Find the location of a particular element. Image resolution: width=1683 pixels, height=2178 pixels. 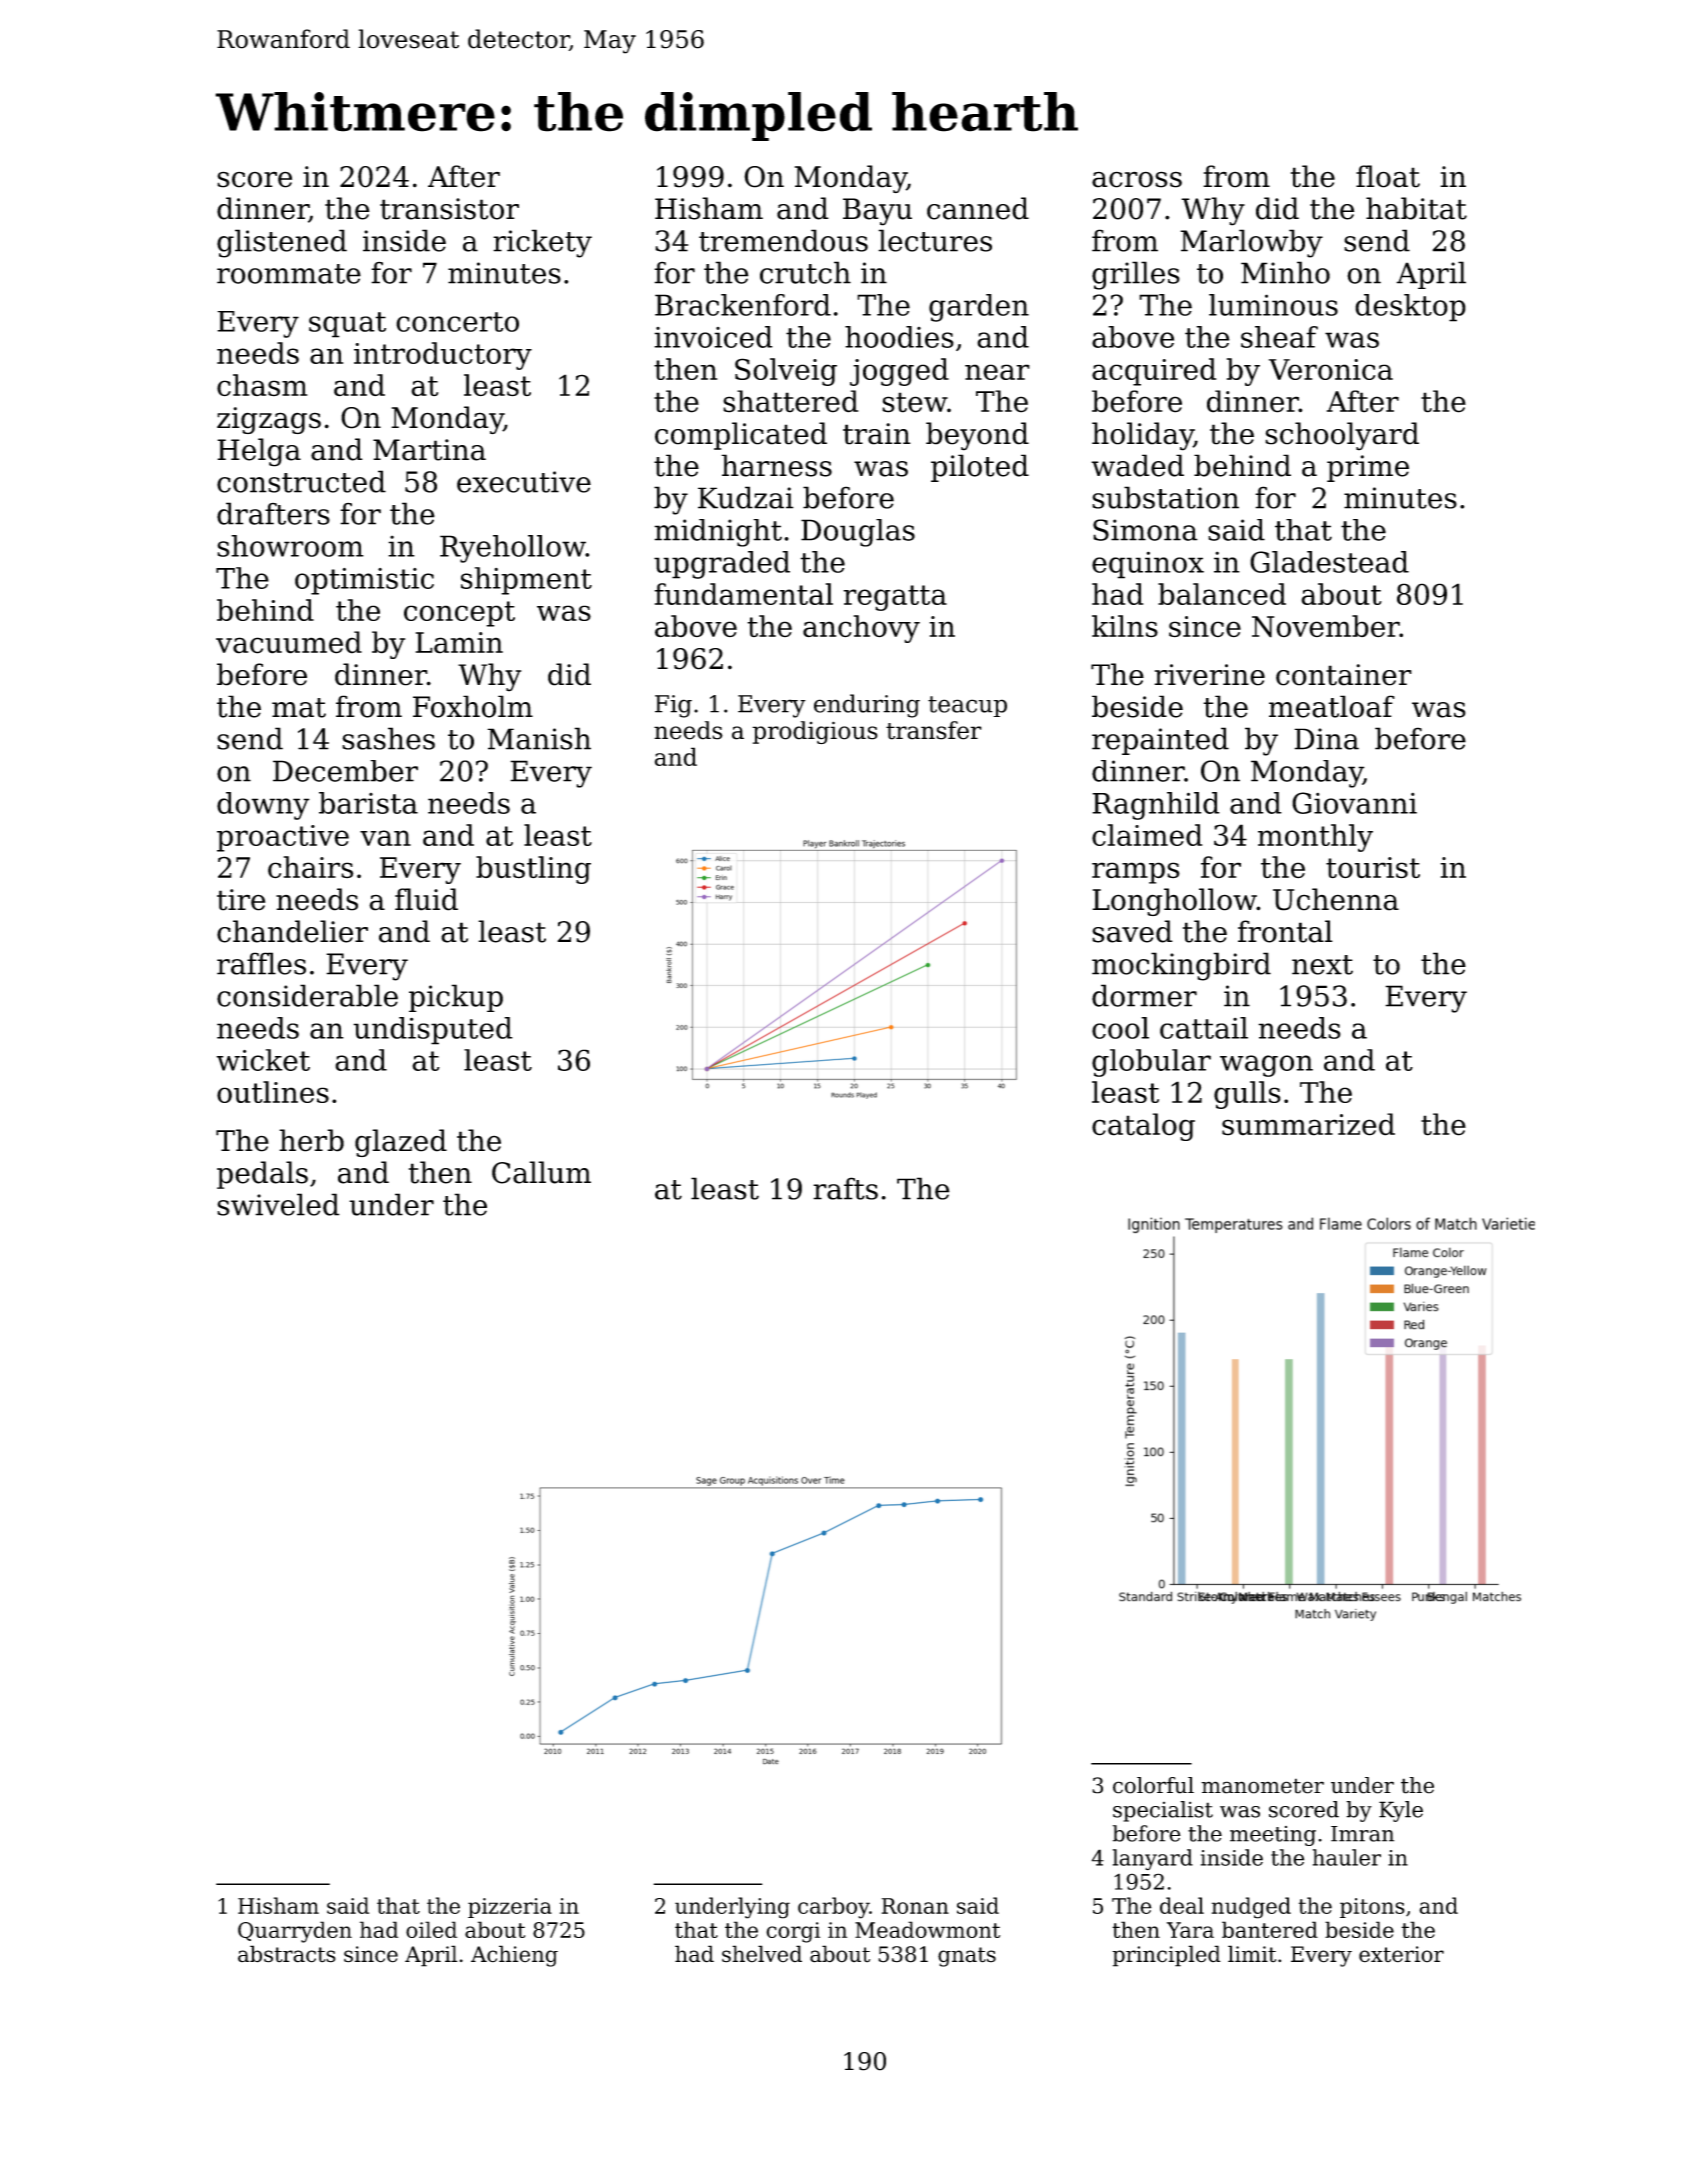

gnats is located at coordinates (967, 1957).
